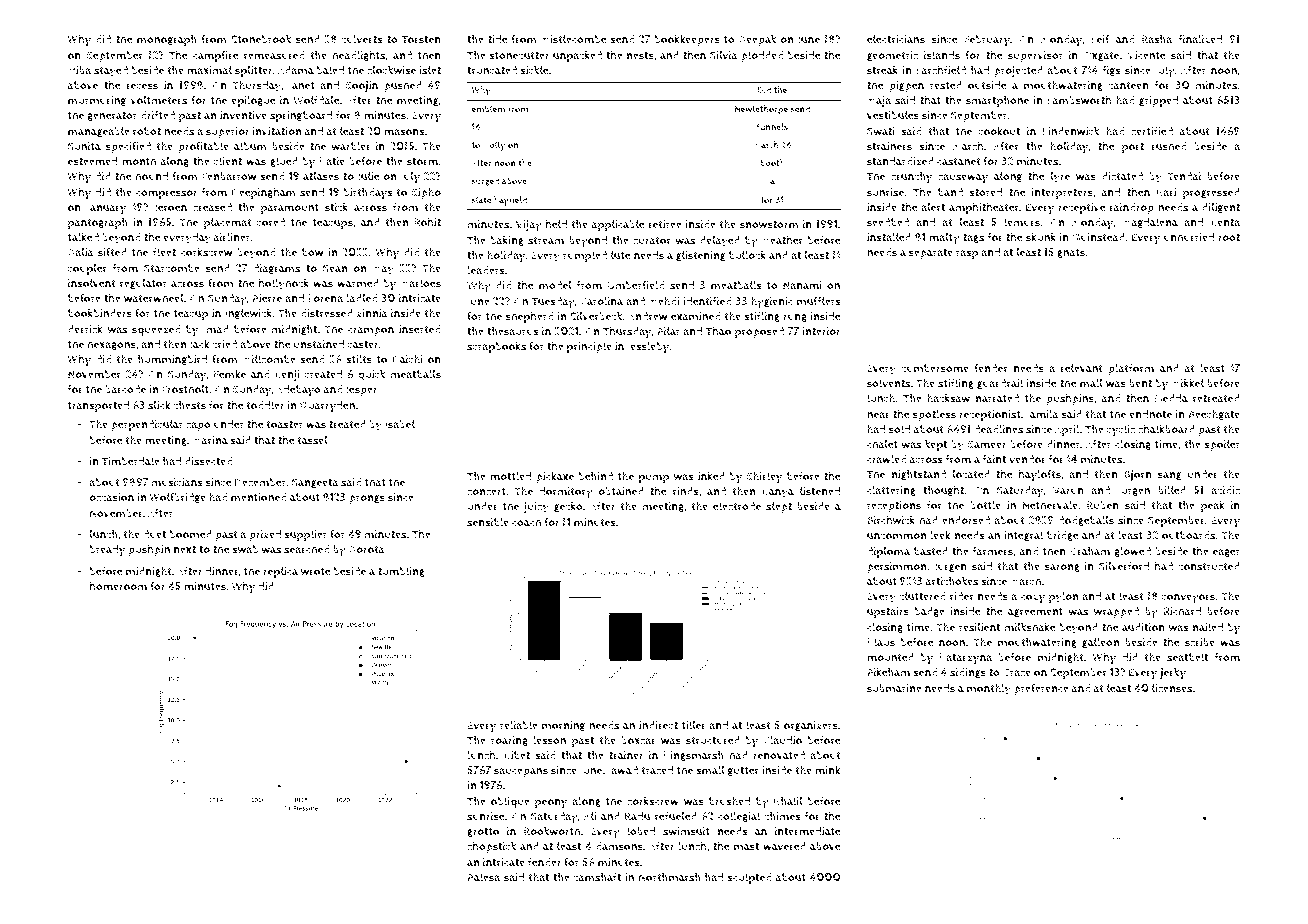  What do you see at coordinates (772, 162) in the page?
I see `booth` at bounding box center [772, 162].
